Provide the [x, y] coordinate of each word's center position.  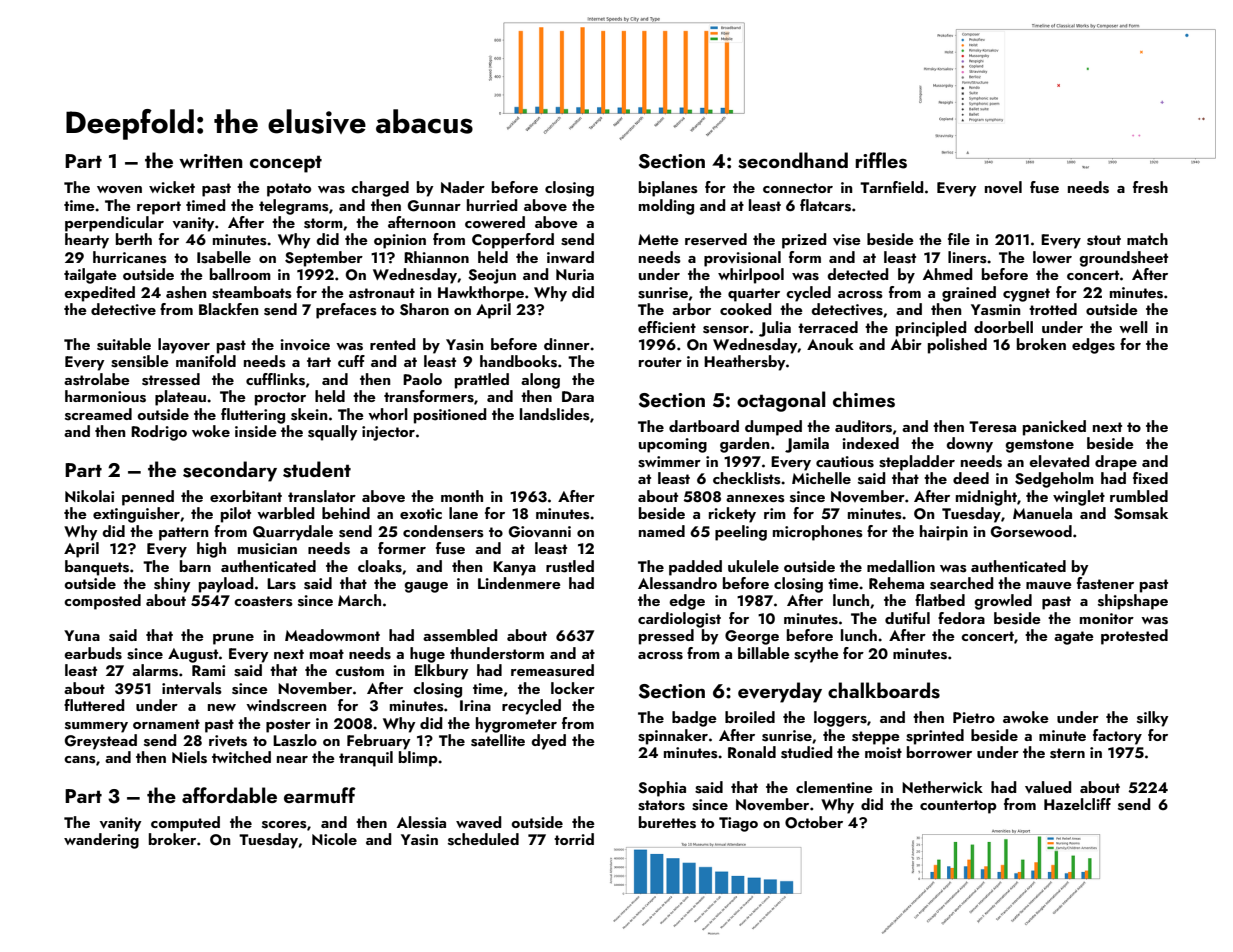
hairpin [944, 533]
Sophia [662, 789]
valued [1048, 787]
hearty [87, 241]
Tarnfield [892, 187]
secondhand [793, 160]
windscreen [286, 705]
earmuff [320, 795]
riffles [881, 160]
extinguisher [136, 515]
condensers [443, 531]
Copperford [513, 241]
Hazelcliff [1077, 804]
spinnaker [673, 737]
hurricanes [130, 257]
